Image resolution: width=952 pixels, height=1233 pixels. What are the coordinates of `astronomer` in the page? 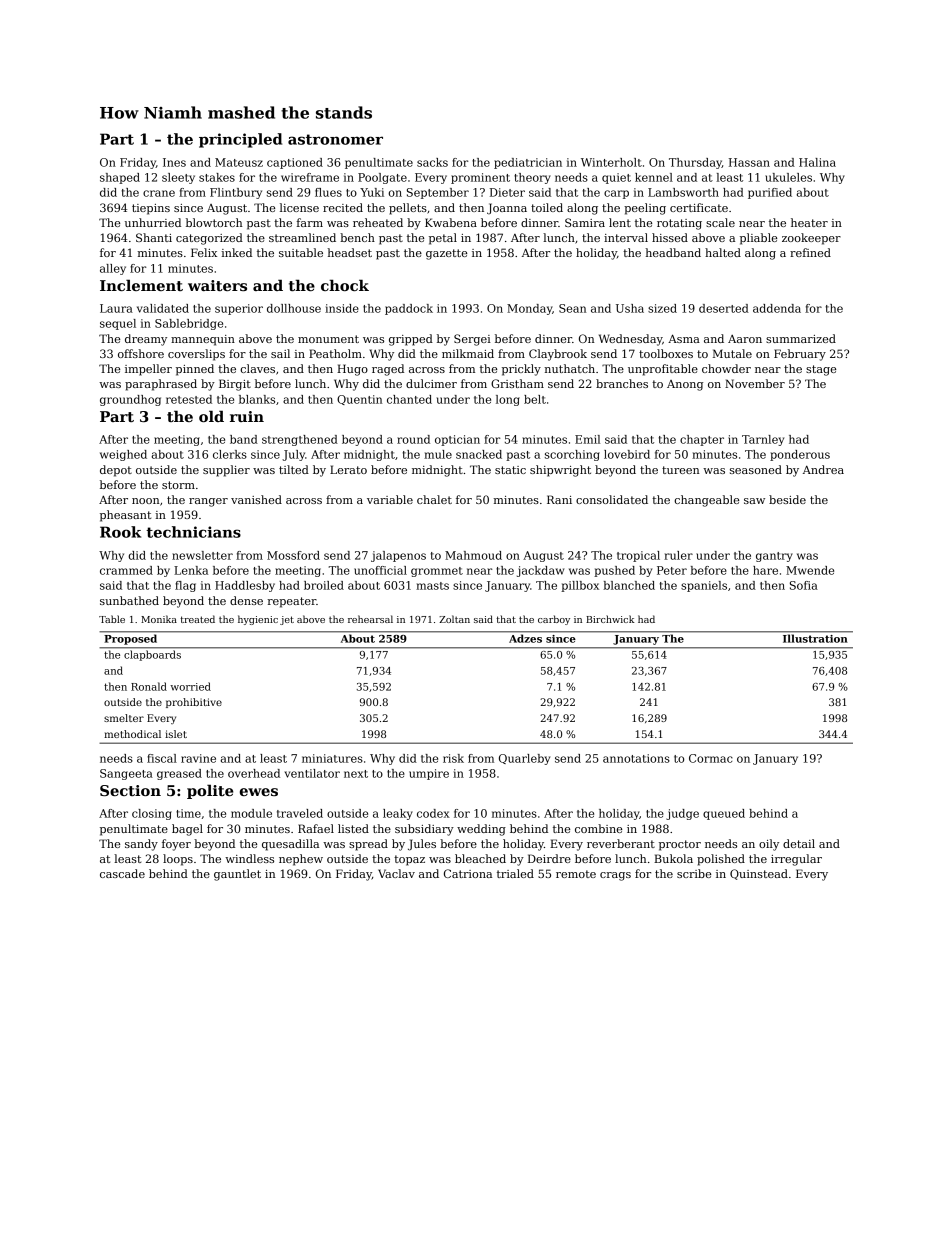 It's located at (335, 139).
